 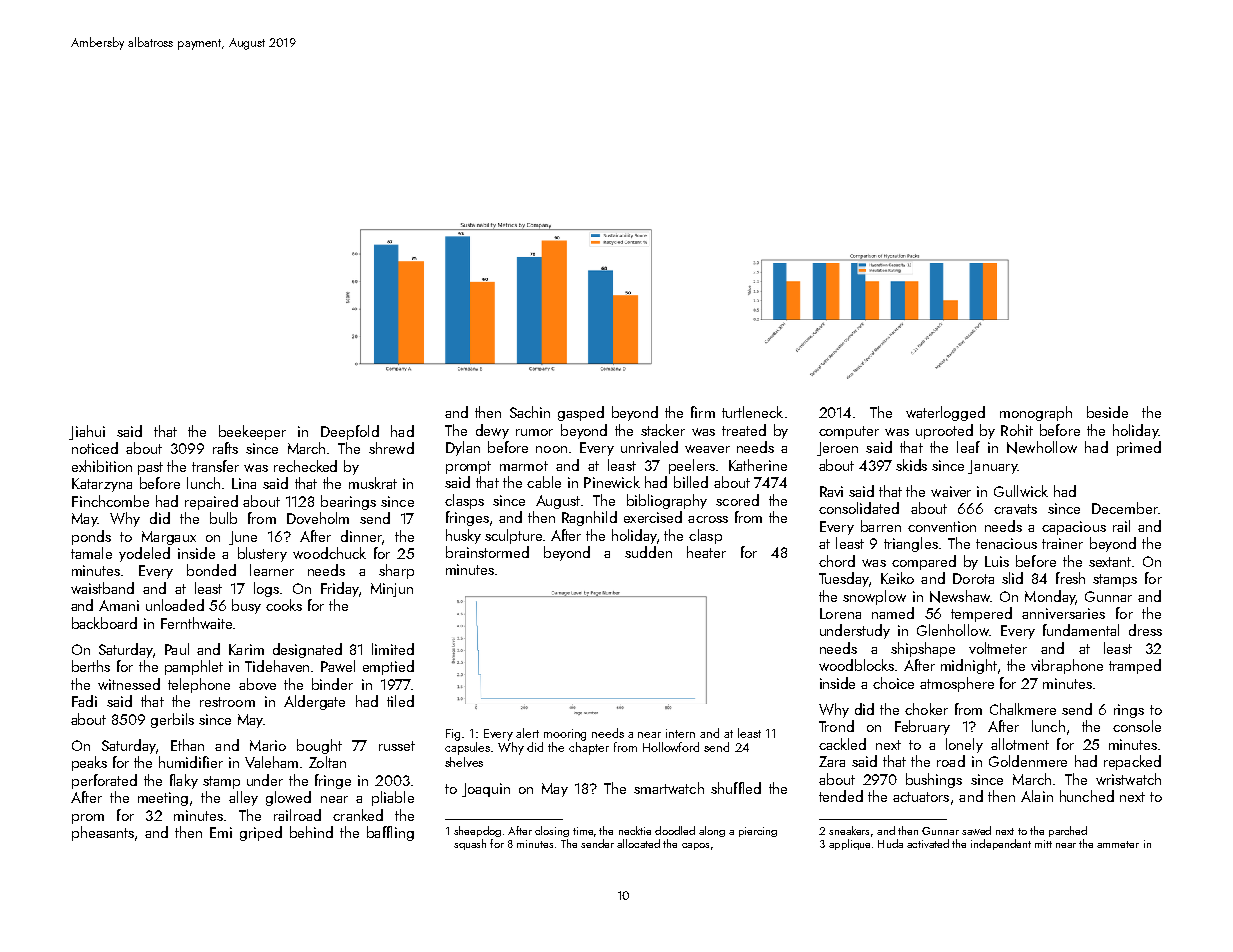 I want to click on billed, so click(x=691, y=482).
